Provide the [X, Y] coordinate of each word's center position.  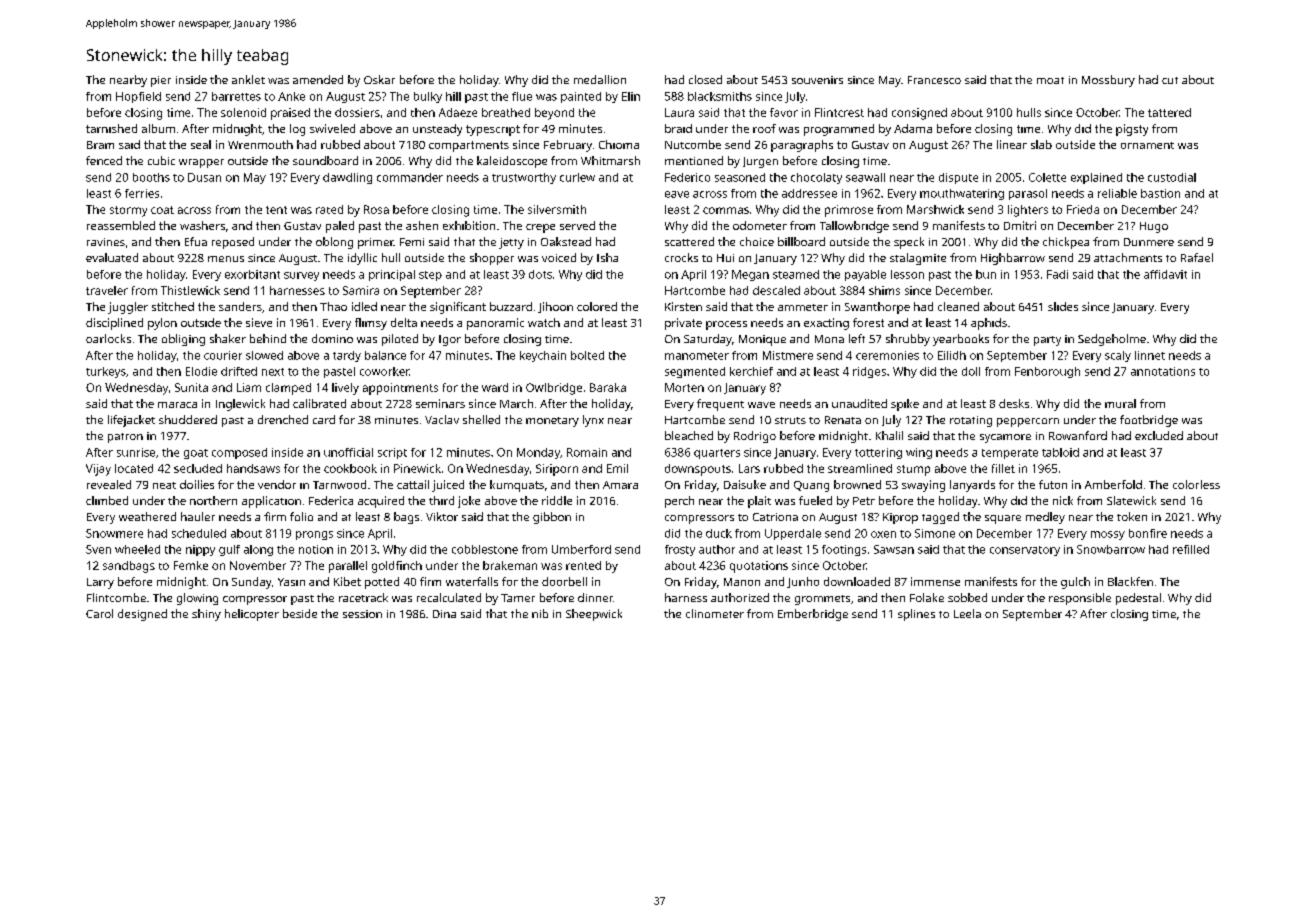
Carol [99, 613]
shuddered [188, 419]
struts [790, 420]
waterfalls [472, 581]
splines [916, 615]
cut [1170, 80]
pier [161, 81]
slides [1063, 306]
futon [1053, 484]
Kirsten [683, 306]
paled [340, 227]
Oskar [379, 79]
